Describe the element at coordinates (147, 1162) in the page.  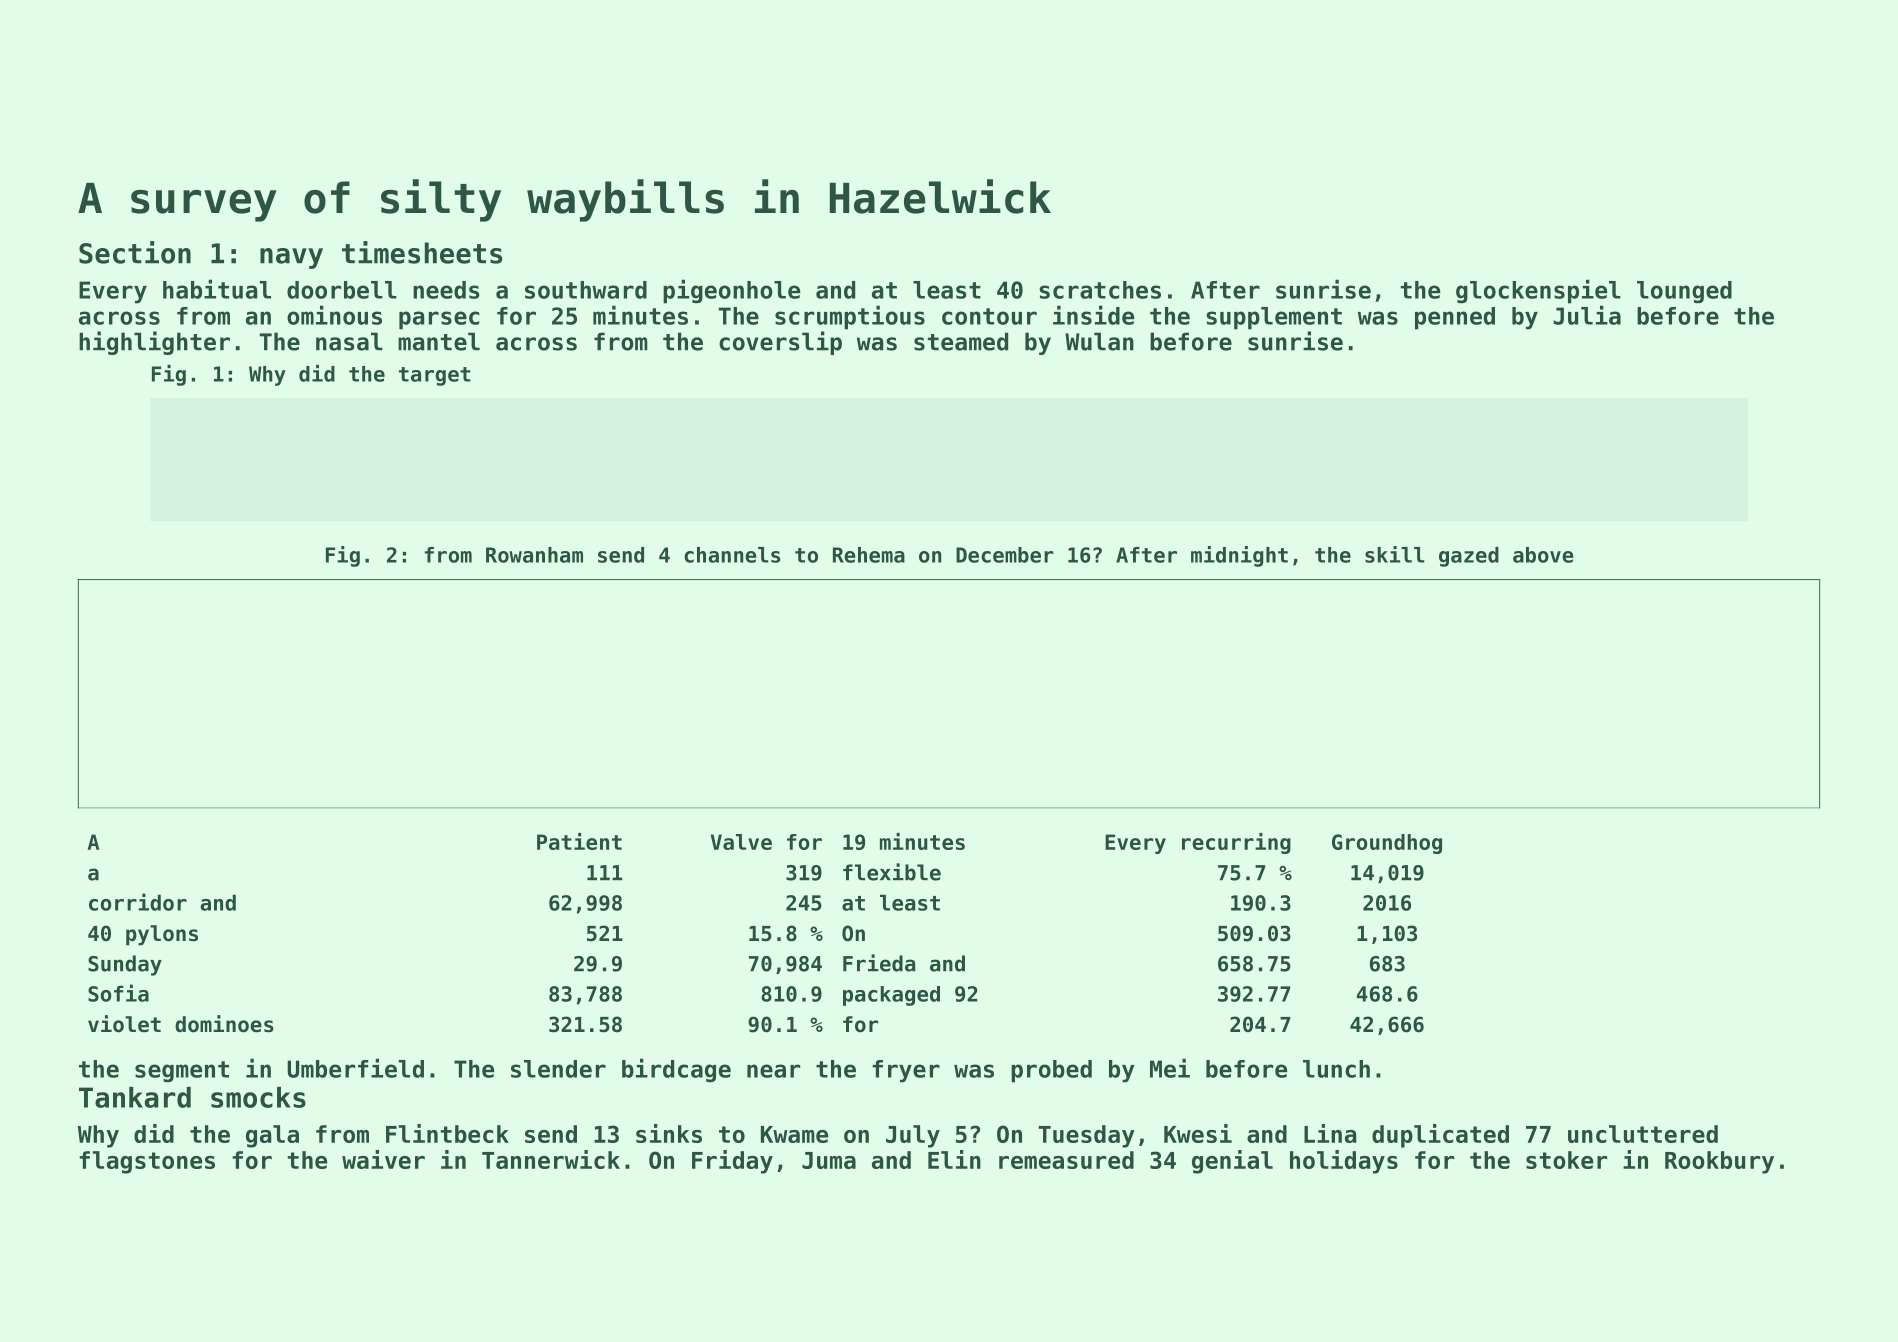
I see `flagstones` at that location.
